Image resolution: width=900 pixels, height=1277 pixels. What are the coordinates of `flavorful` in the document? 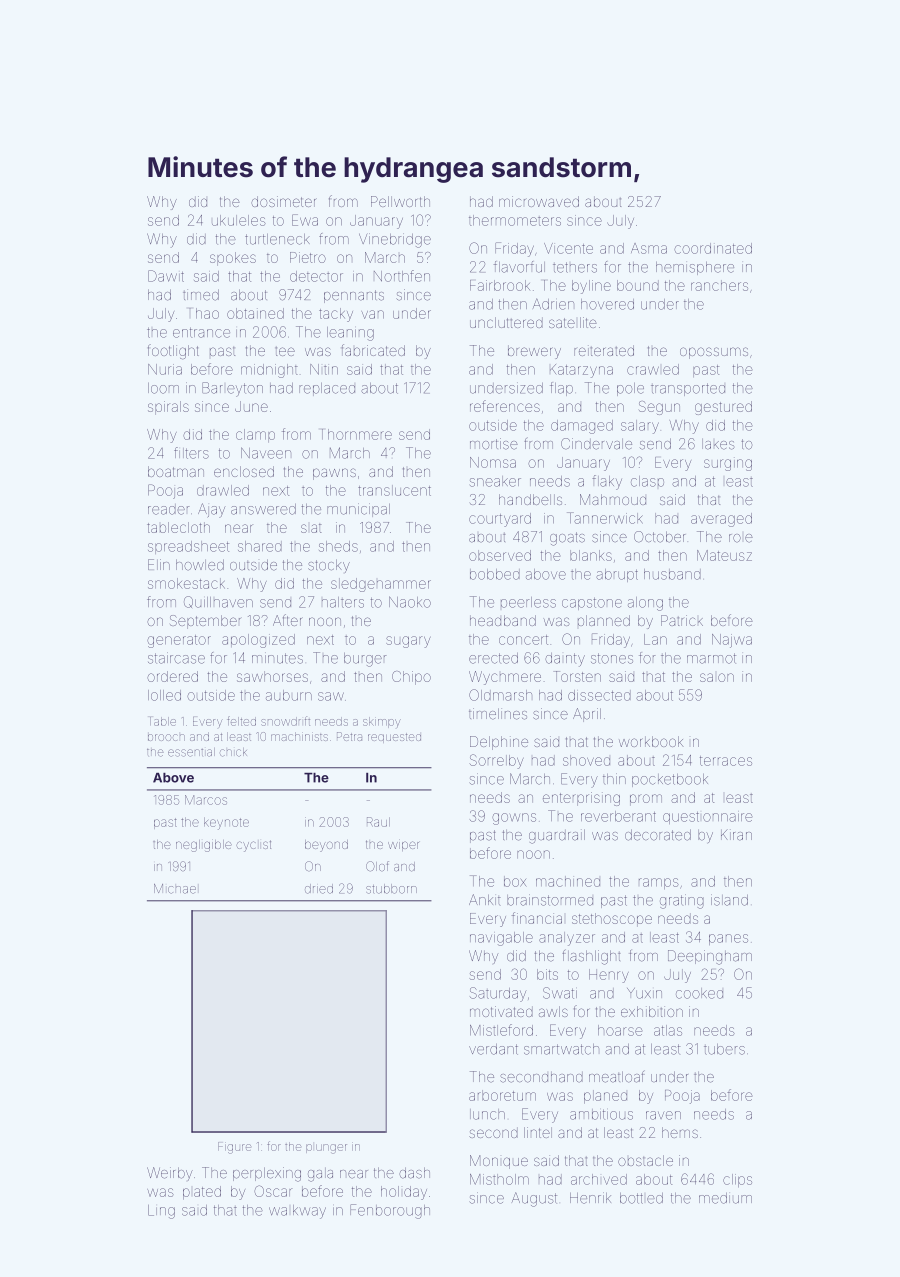 It's located at (519, 267).
